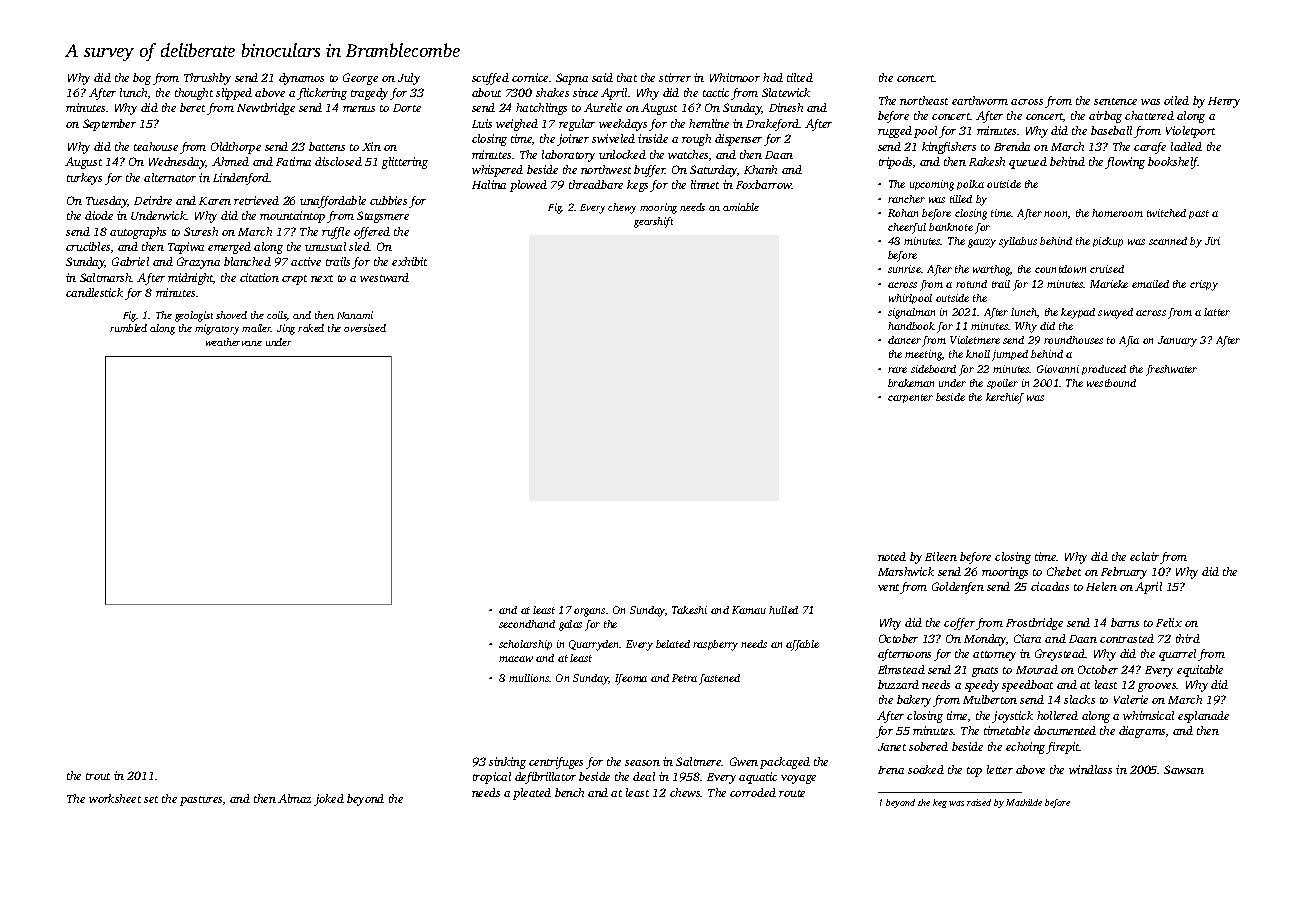 The width and height of the screenshot is (1308, 924). Describe the element at coordinates (1115, 101) in the screenshot. I see `sentence` at that location.
